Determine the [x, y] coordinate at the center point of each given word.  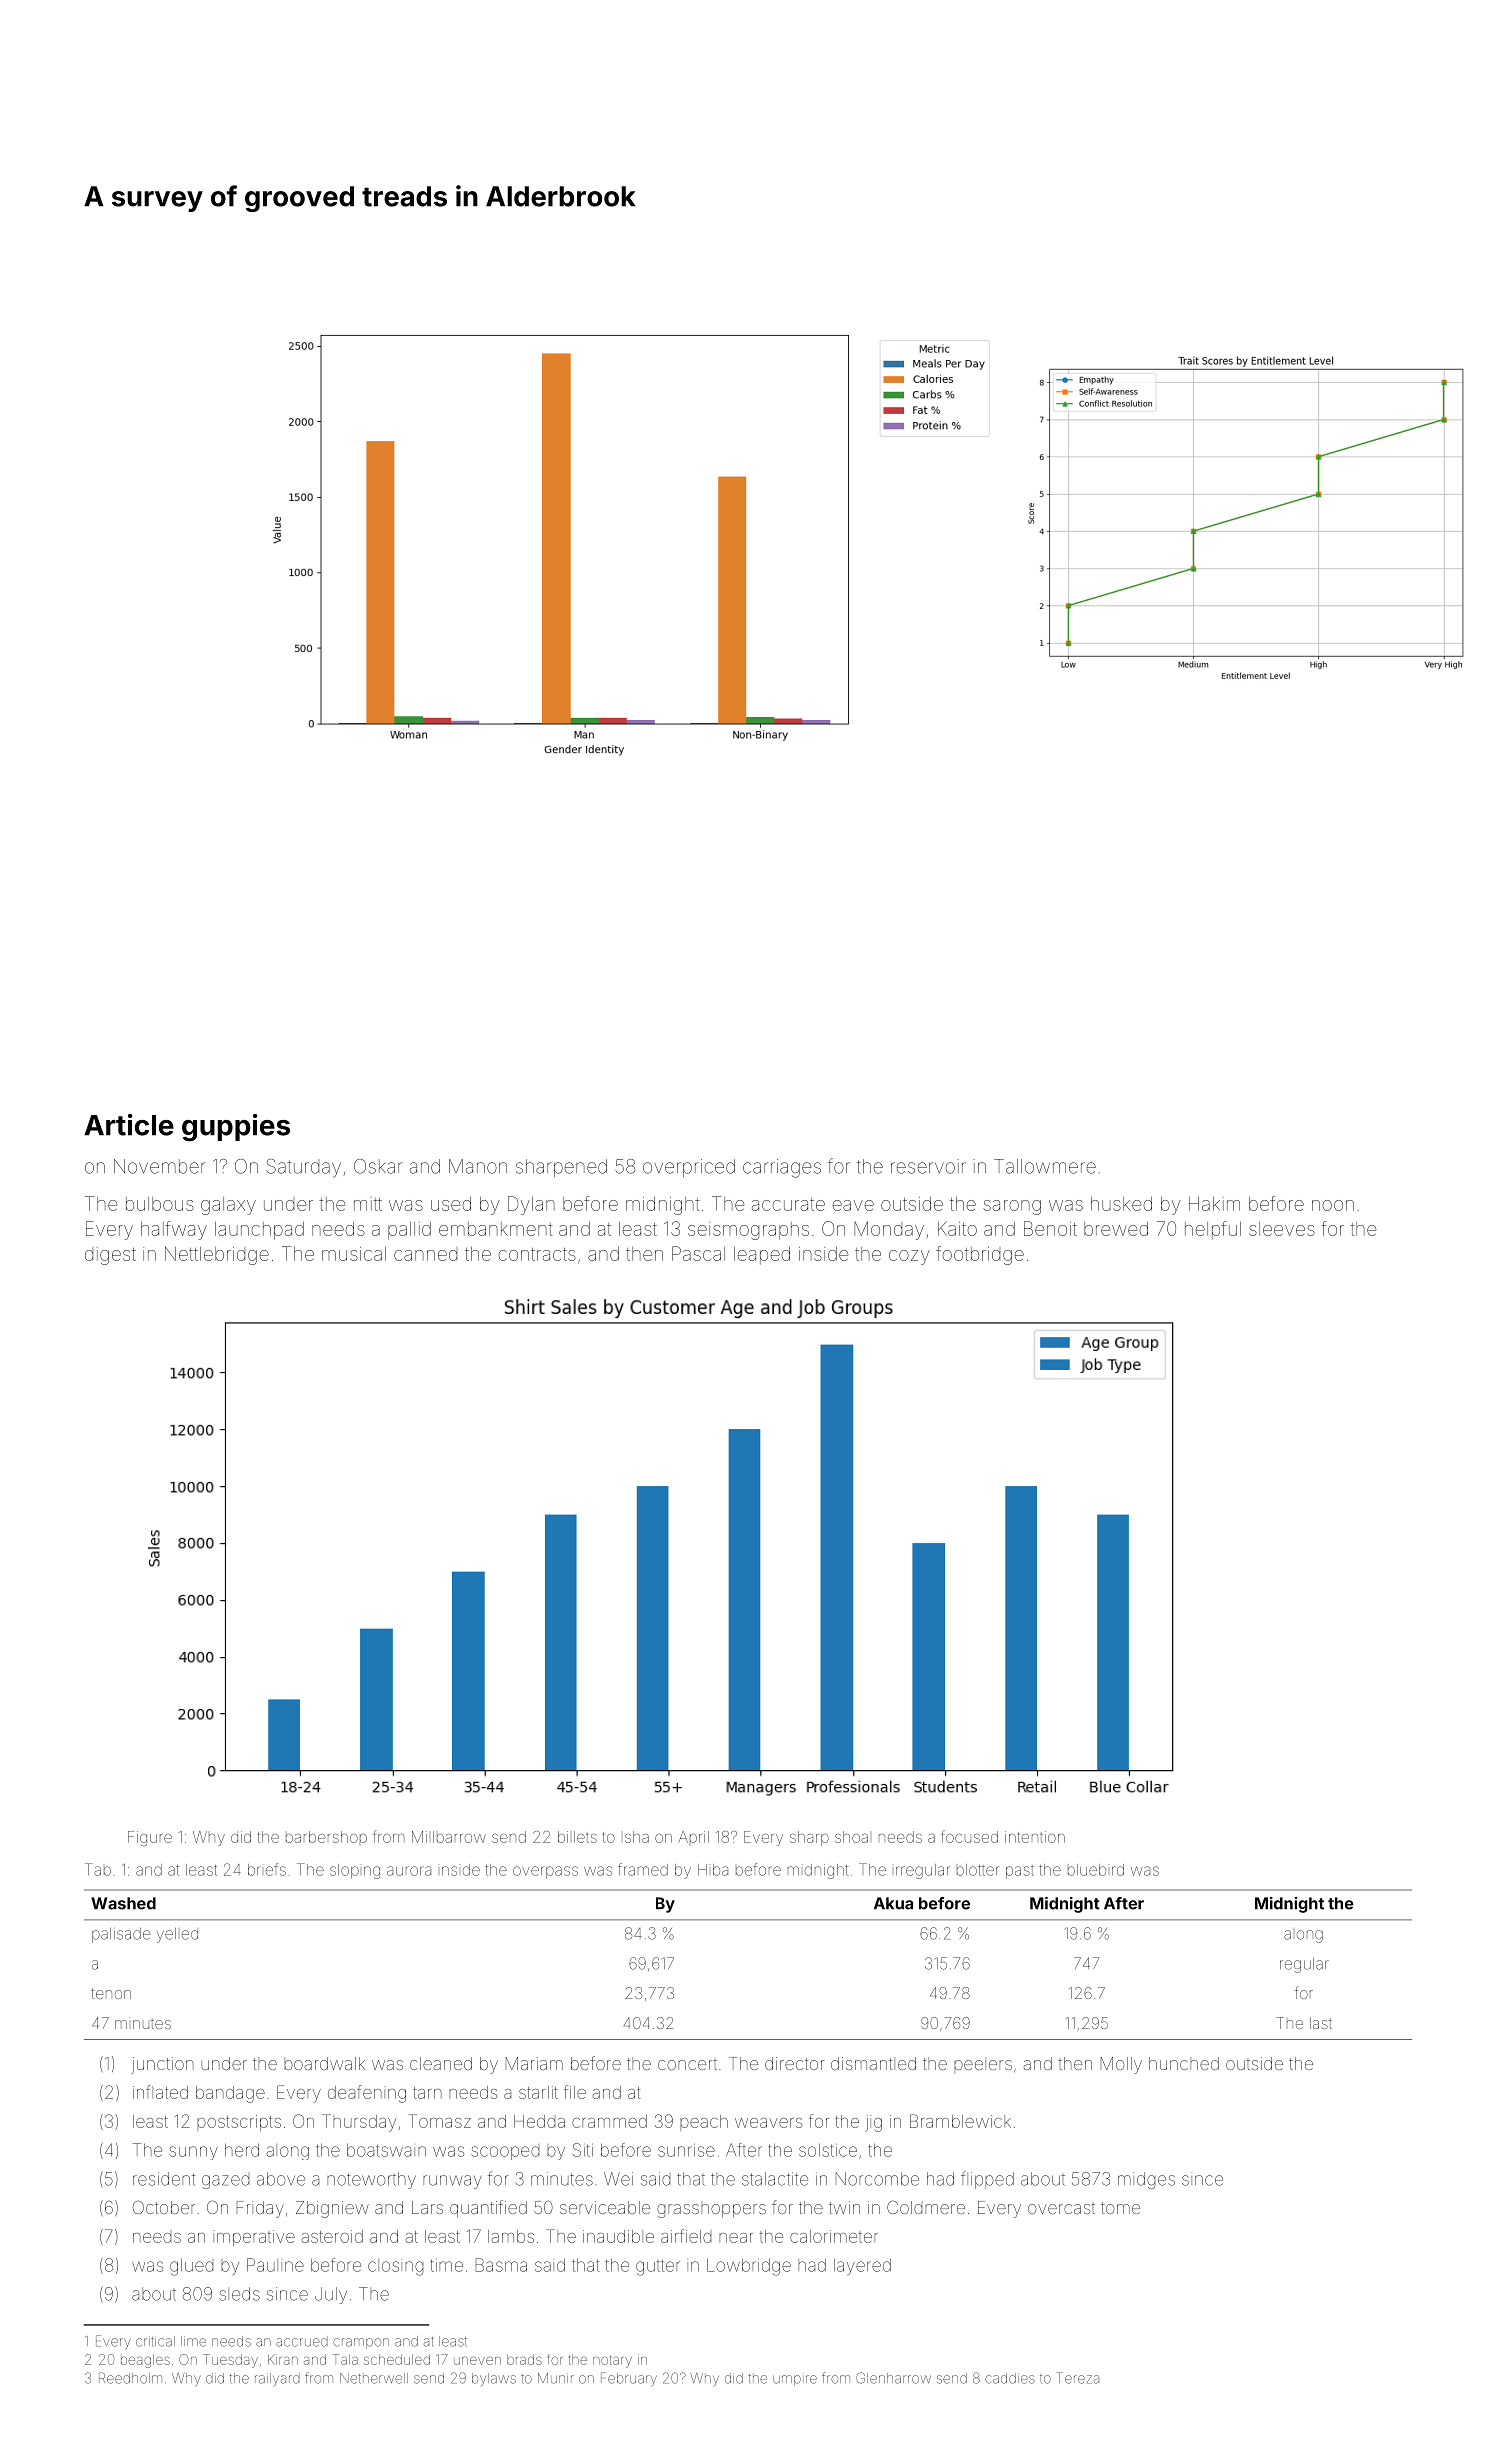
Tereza [1078, 2378]
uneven [477, 2361]
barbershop [326, 1837]
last [1321, 2023]
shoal [851, 1837]
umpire [795, 2380]
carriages [782, 1168]
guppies [236, 1128]
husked [1121, 1204]
